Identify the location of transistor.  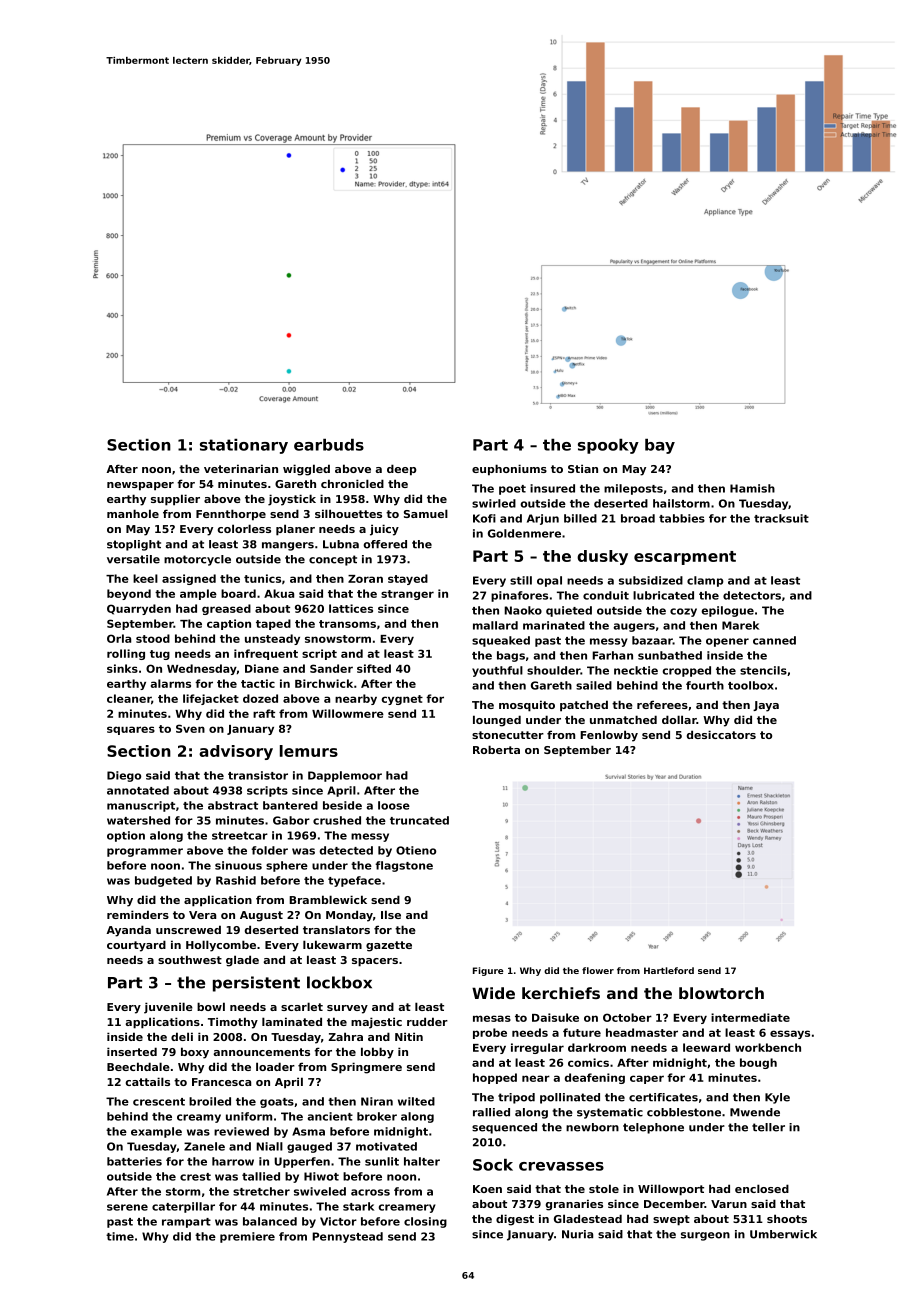
(258, 775).
